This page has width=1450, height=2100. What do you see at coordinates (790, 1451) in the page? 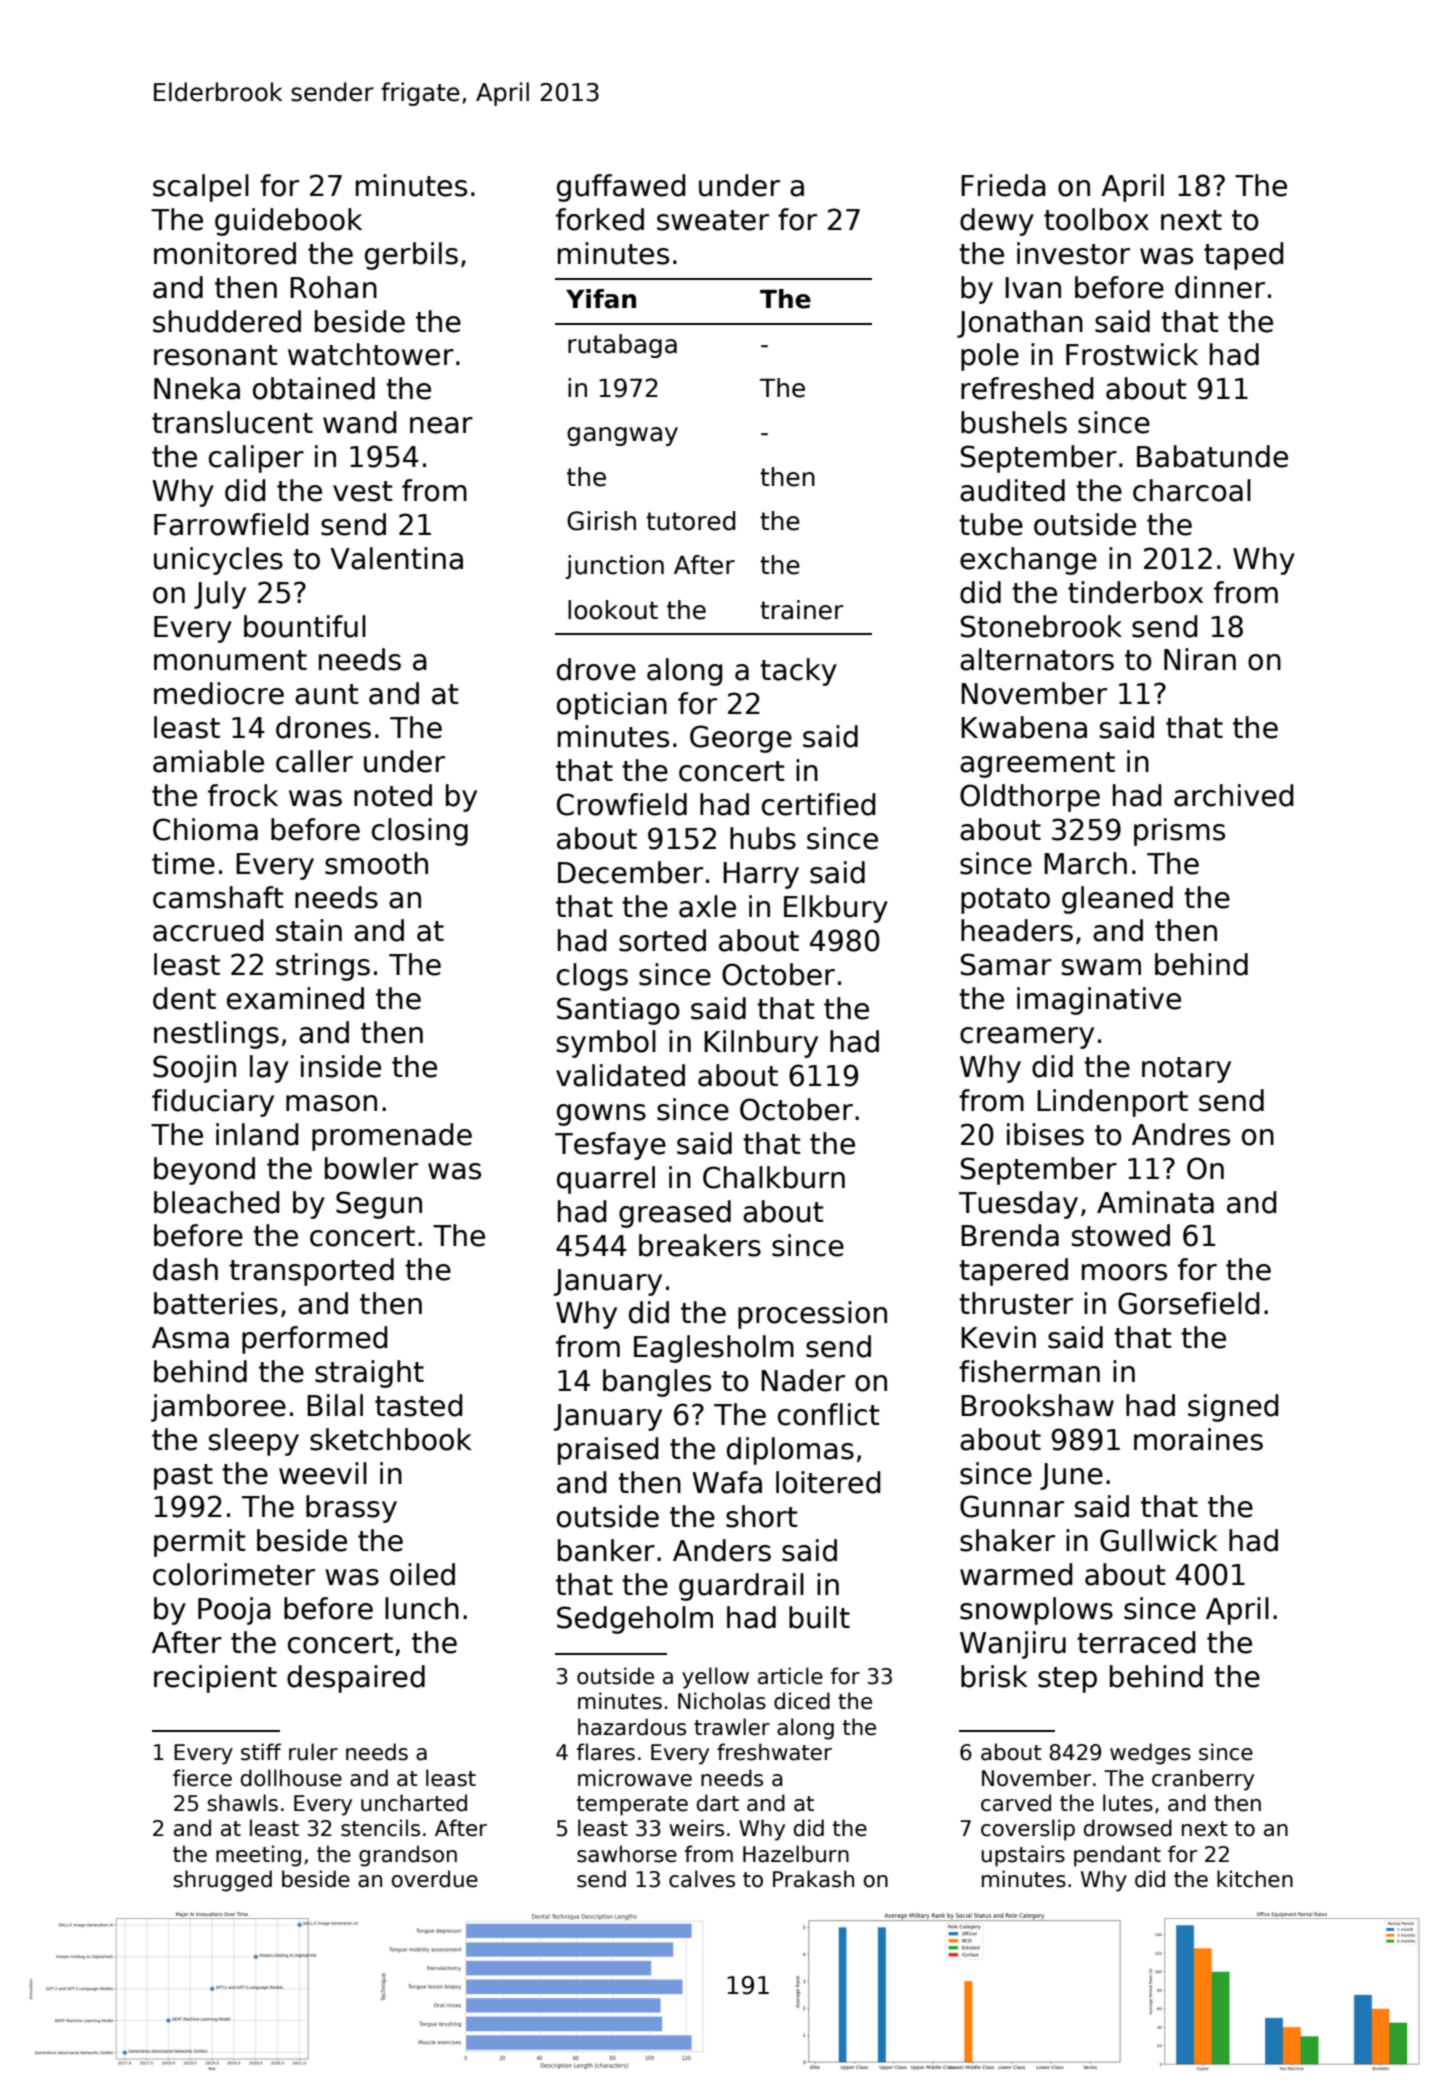
I see `diplomas` at bounding box center [790, 1451].
